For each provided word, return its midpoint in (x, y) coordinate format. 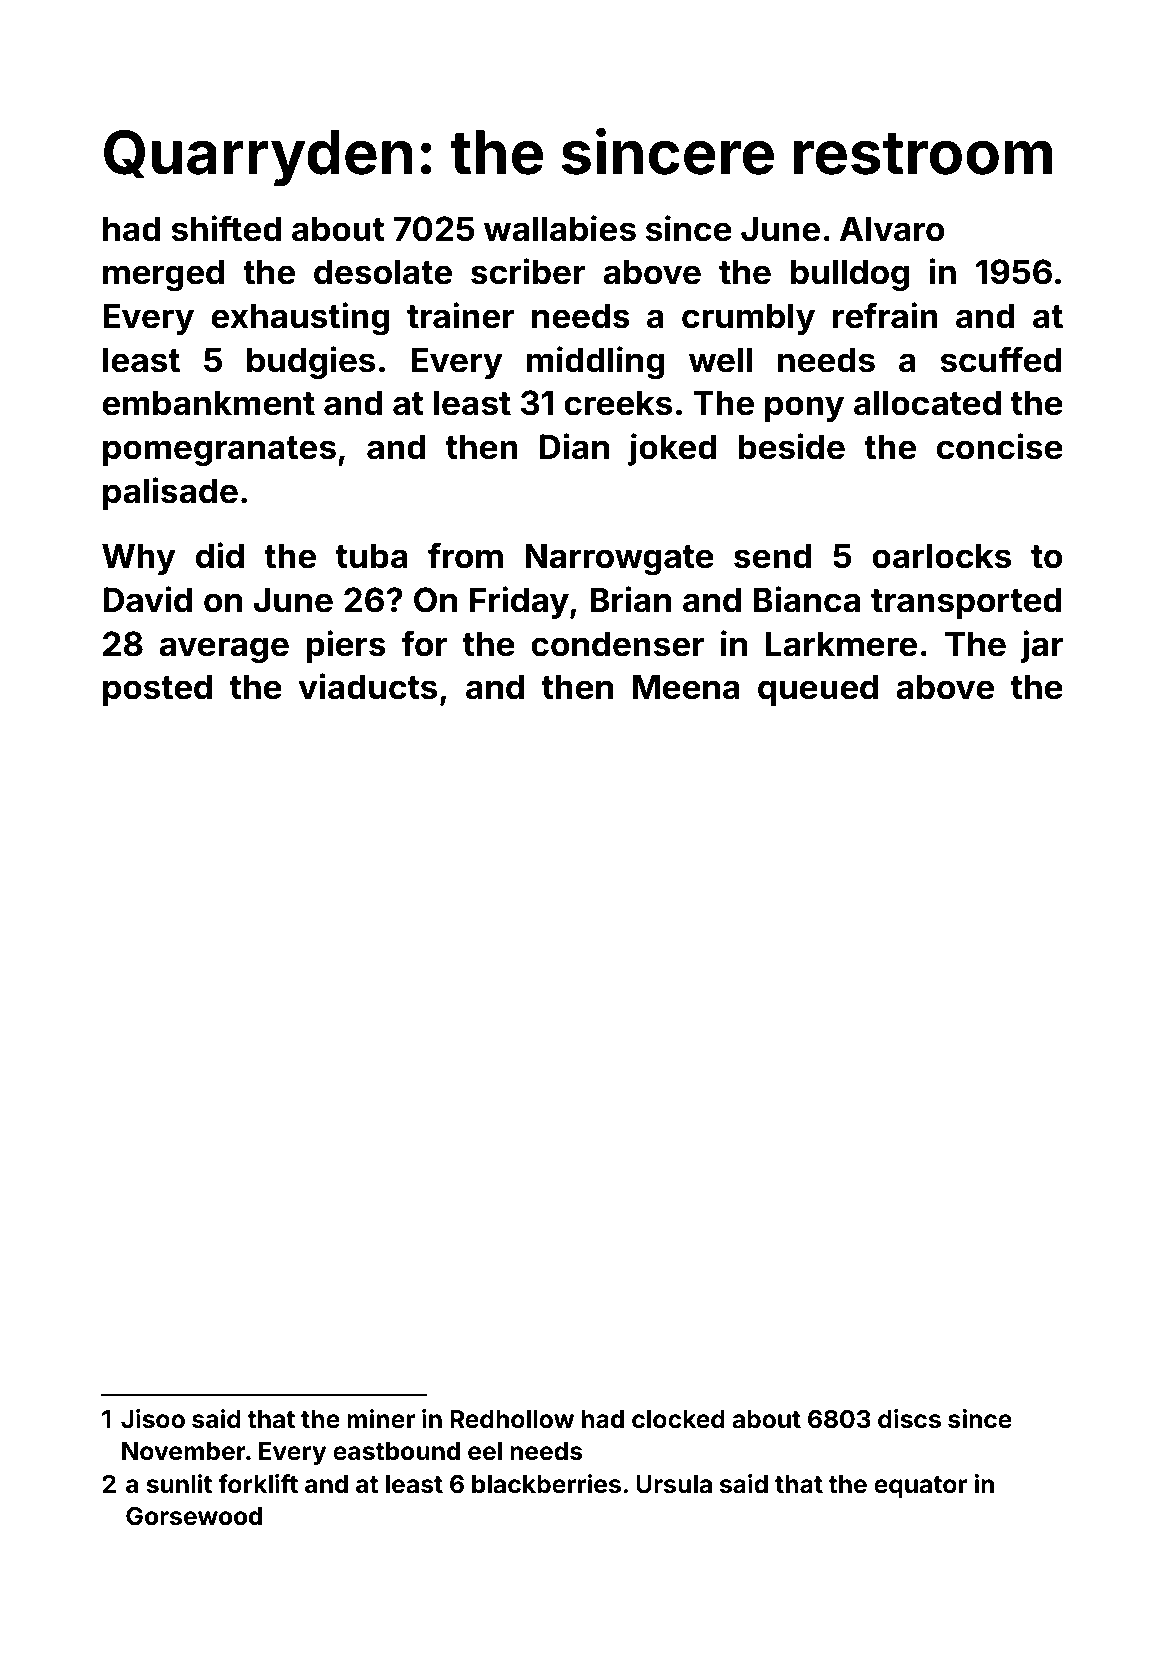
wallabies (560, 228)
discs (909, 1419)
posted (157, 690)
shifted (226, 228)
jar (1042, 646)
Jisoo (153, 1419)
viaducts (367, 686)
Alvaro (892, 229)
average (224, 650)
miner (381, 1419)
